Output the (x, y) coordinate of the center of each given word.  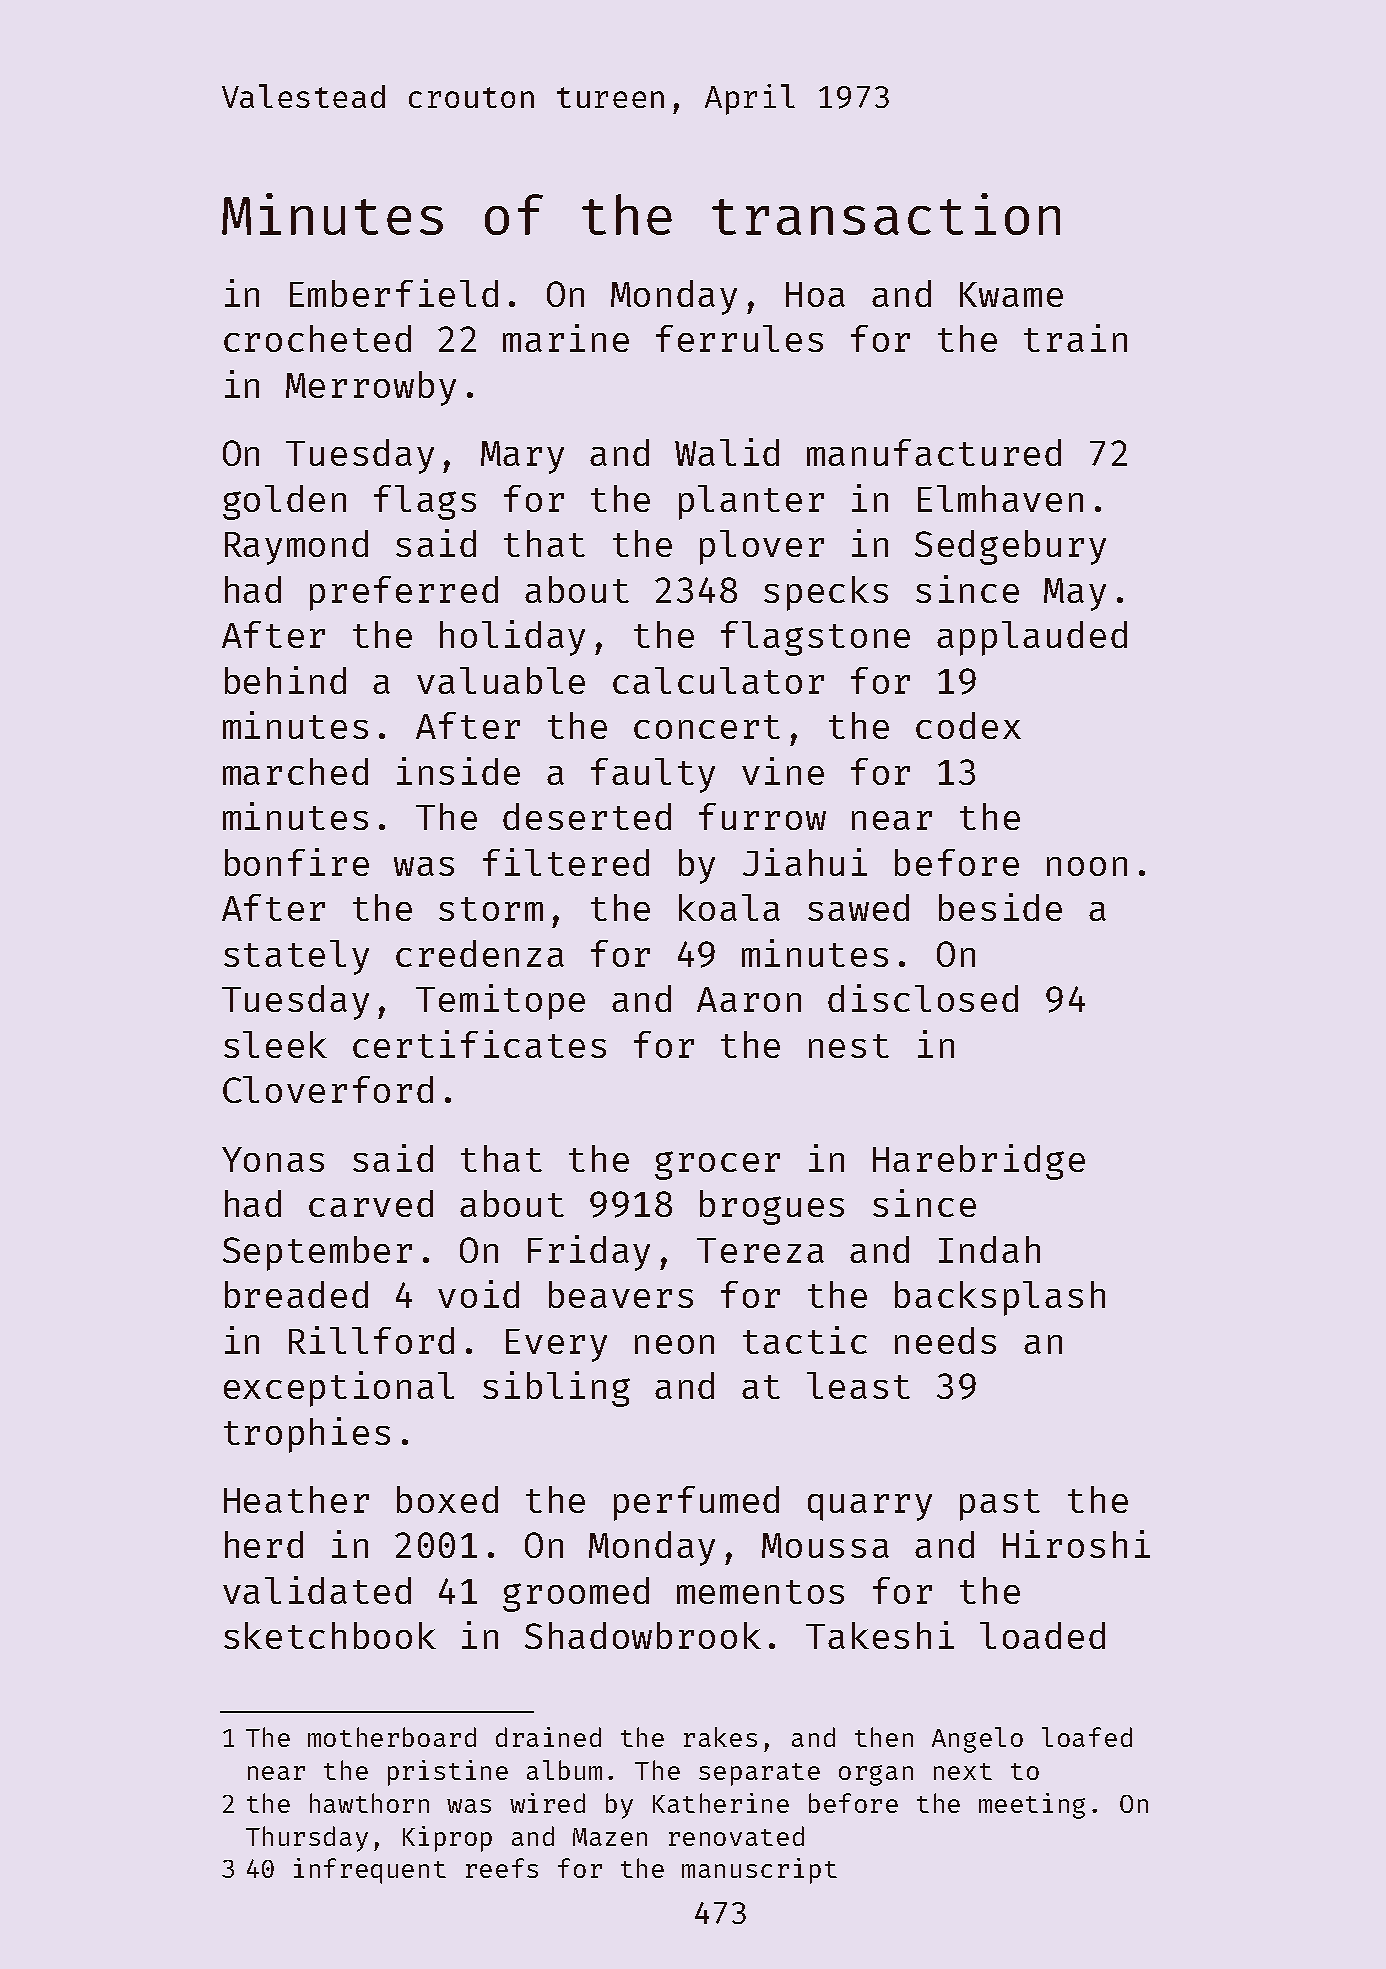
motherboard (392, 1737)
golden (284, 502)
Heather (296, 1499)
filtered (566, 862)
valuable (501, 680)
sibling (556, 1389)
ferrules (739, 338)
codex (968, 725)
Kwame (1011, 294)
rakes (720, 1737)
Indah (989, 1249)
